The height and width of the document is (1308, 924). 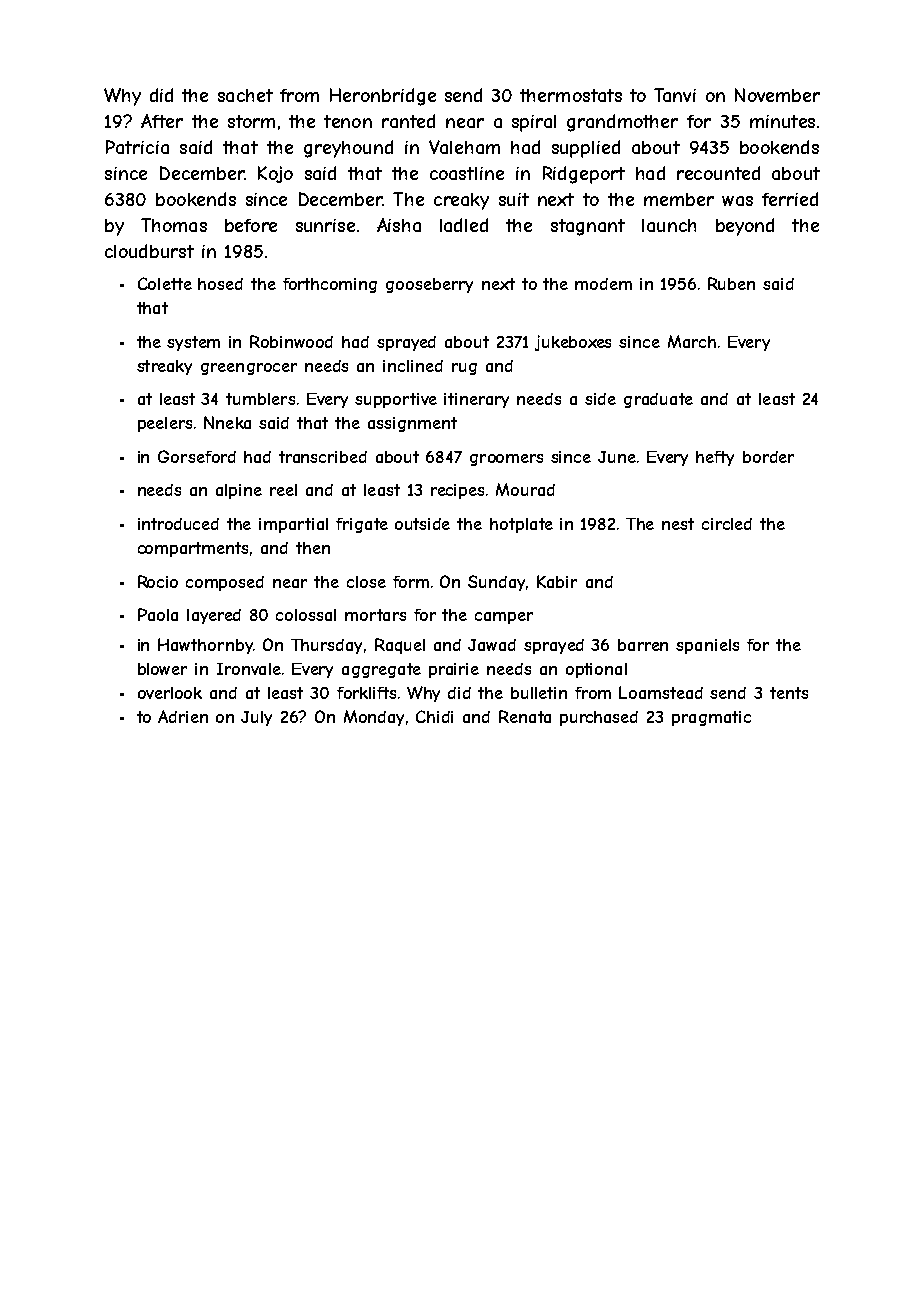 I want to click on border, so click(x=768, y=457).
